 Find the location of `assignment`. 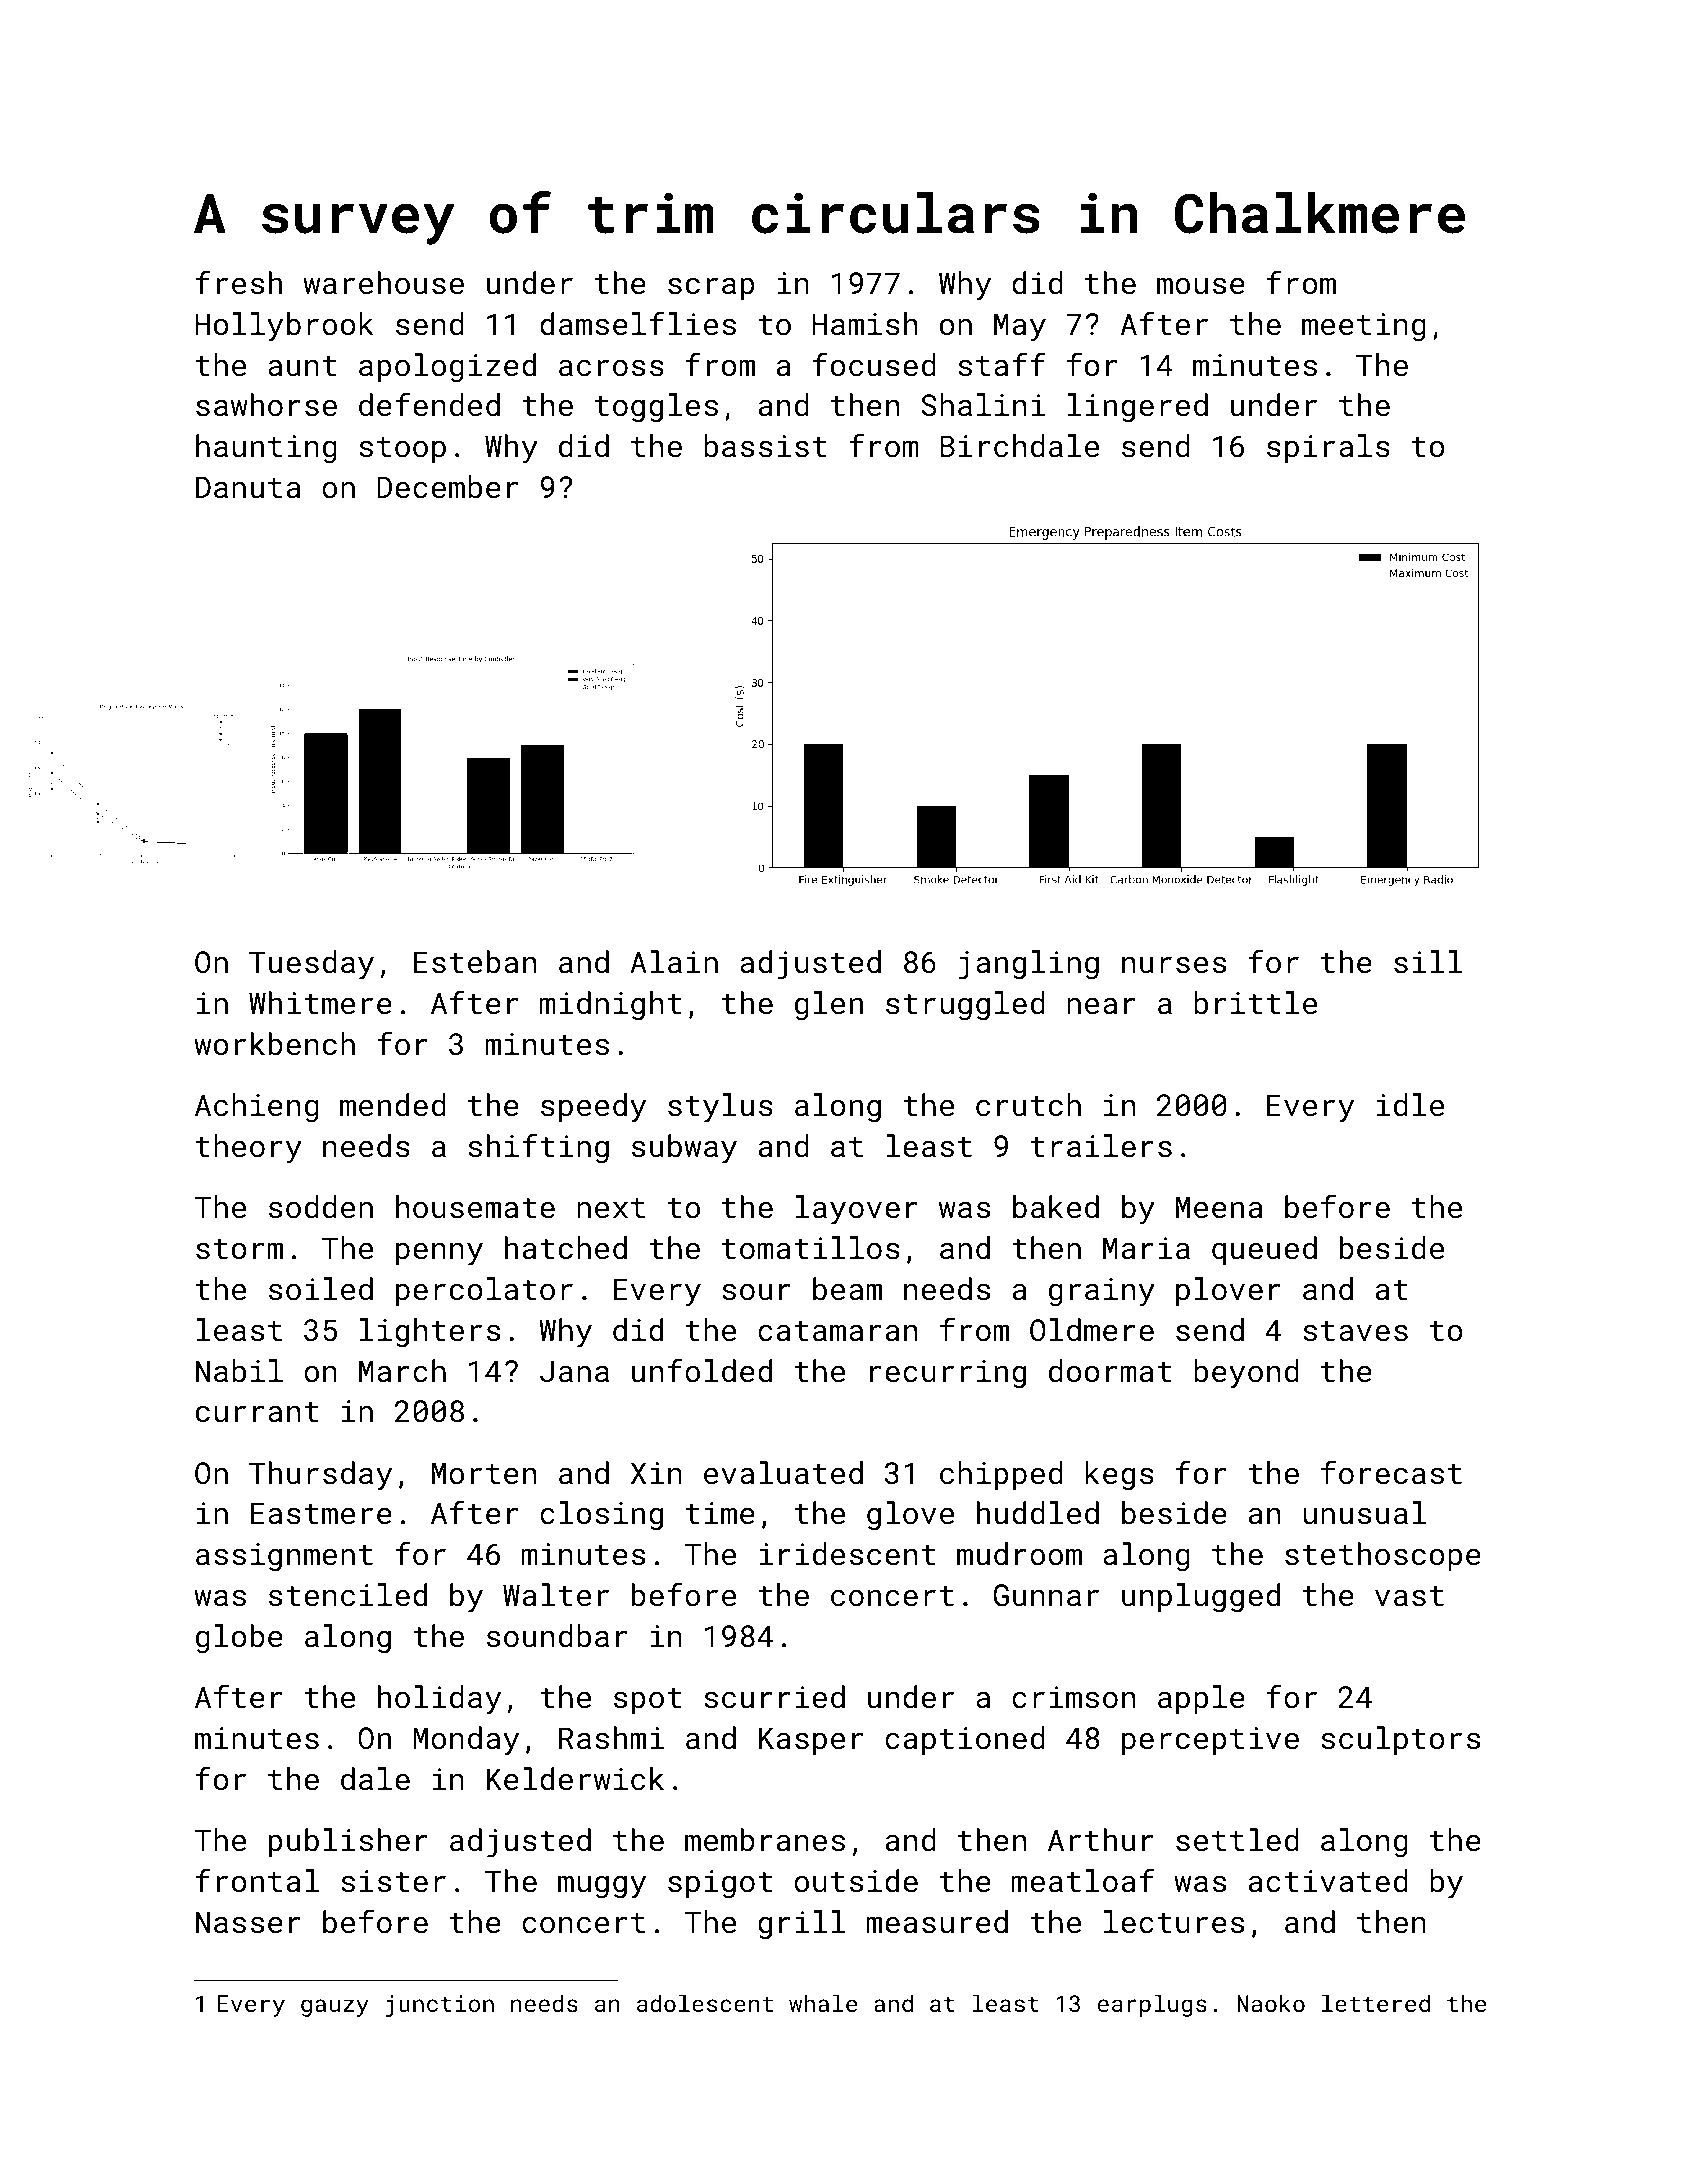

assignment is located at coordinates (284, 1557).
